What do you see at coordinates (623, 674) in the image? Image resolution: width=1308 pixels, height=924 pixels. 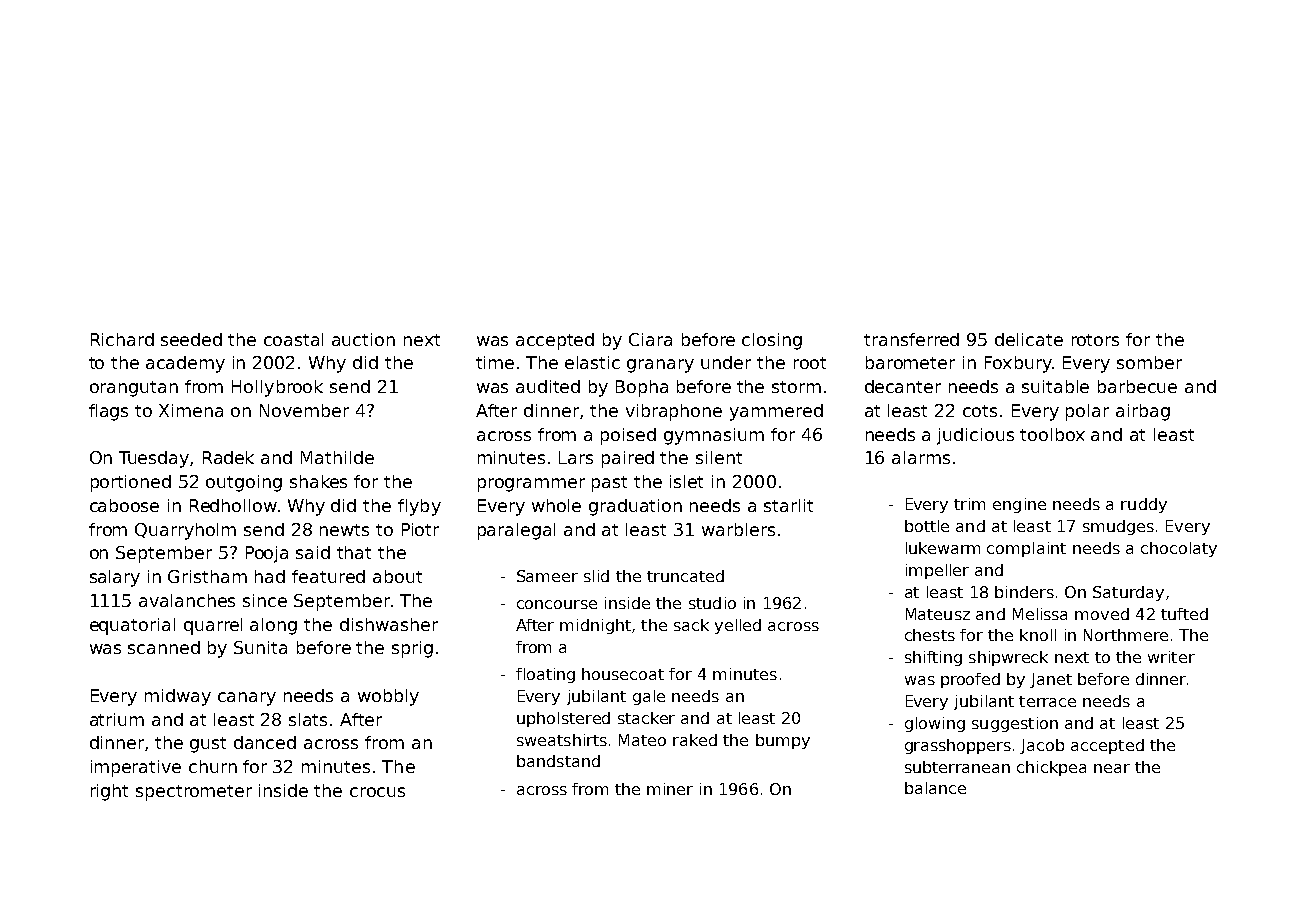 I see `housecoat` at bounding box center [623, 674].
